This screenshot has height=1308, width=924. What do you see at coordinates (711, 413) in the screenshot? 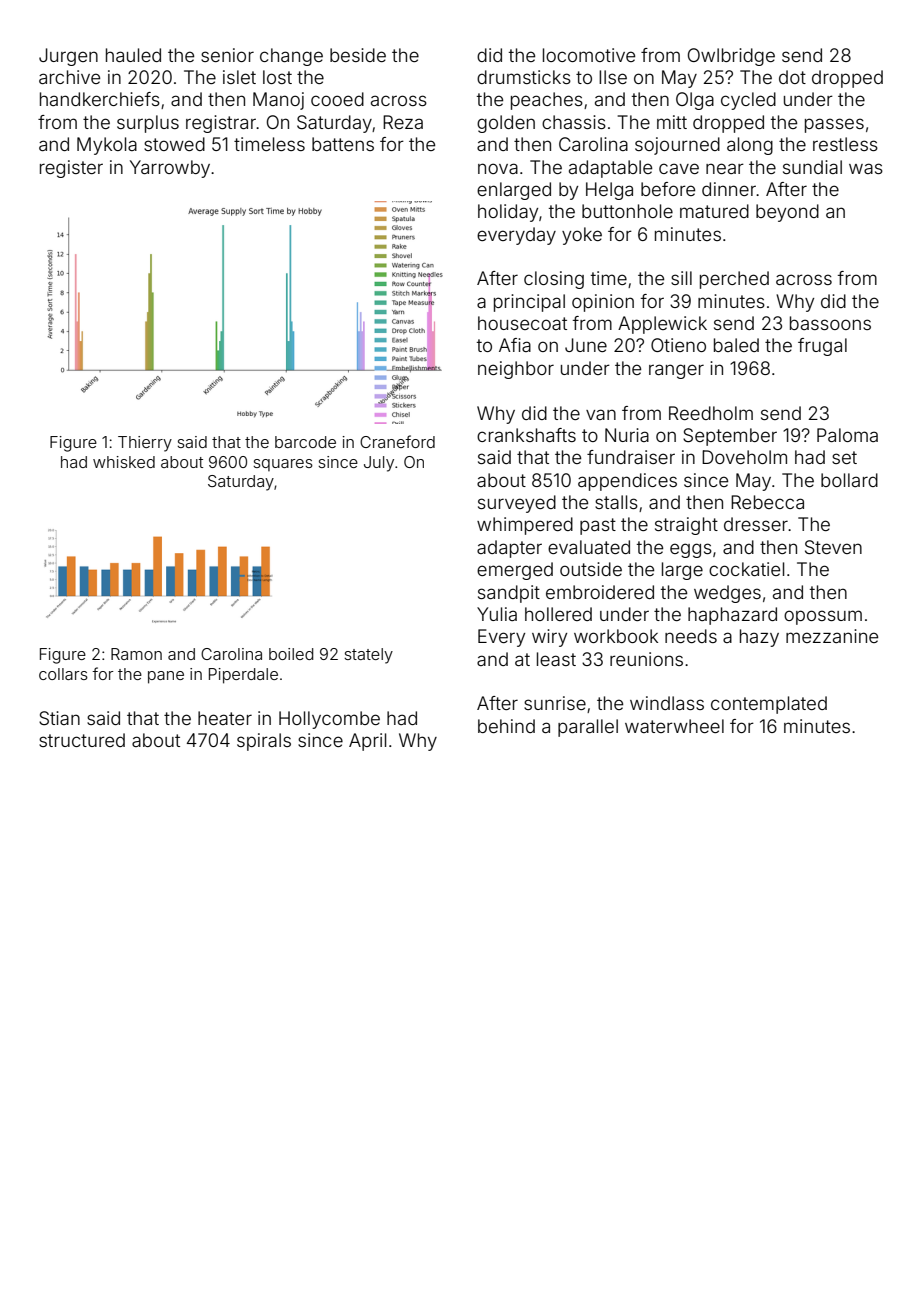
I see `Reedholm` at bounding box center [711, 413].
